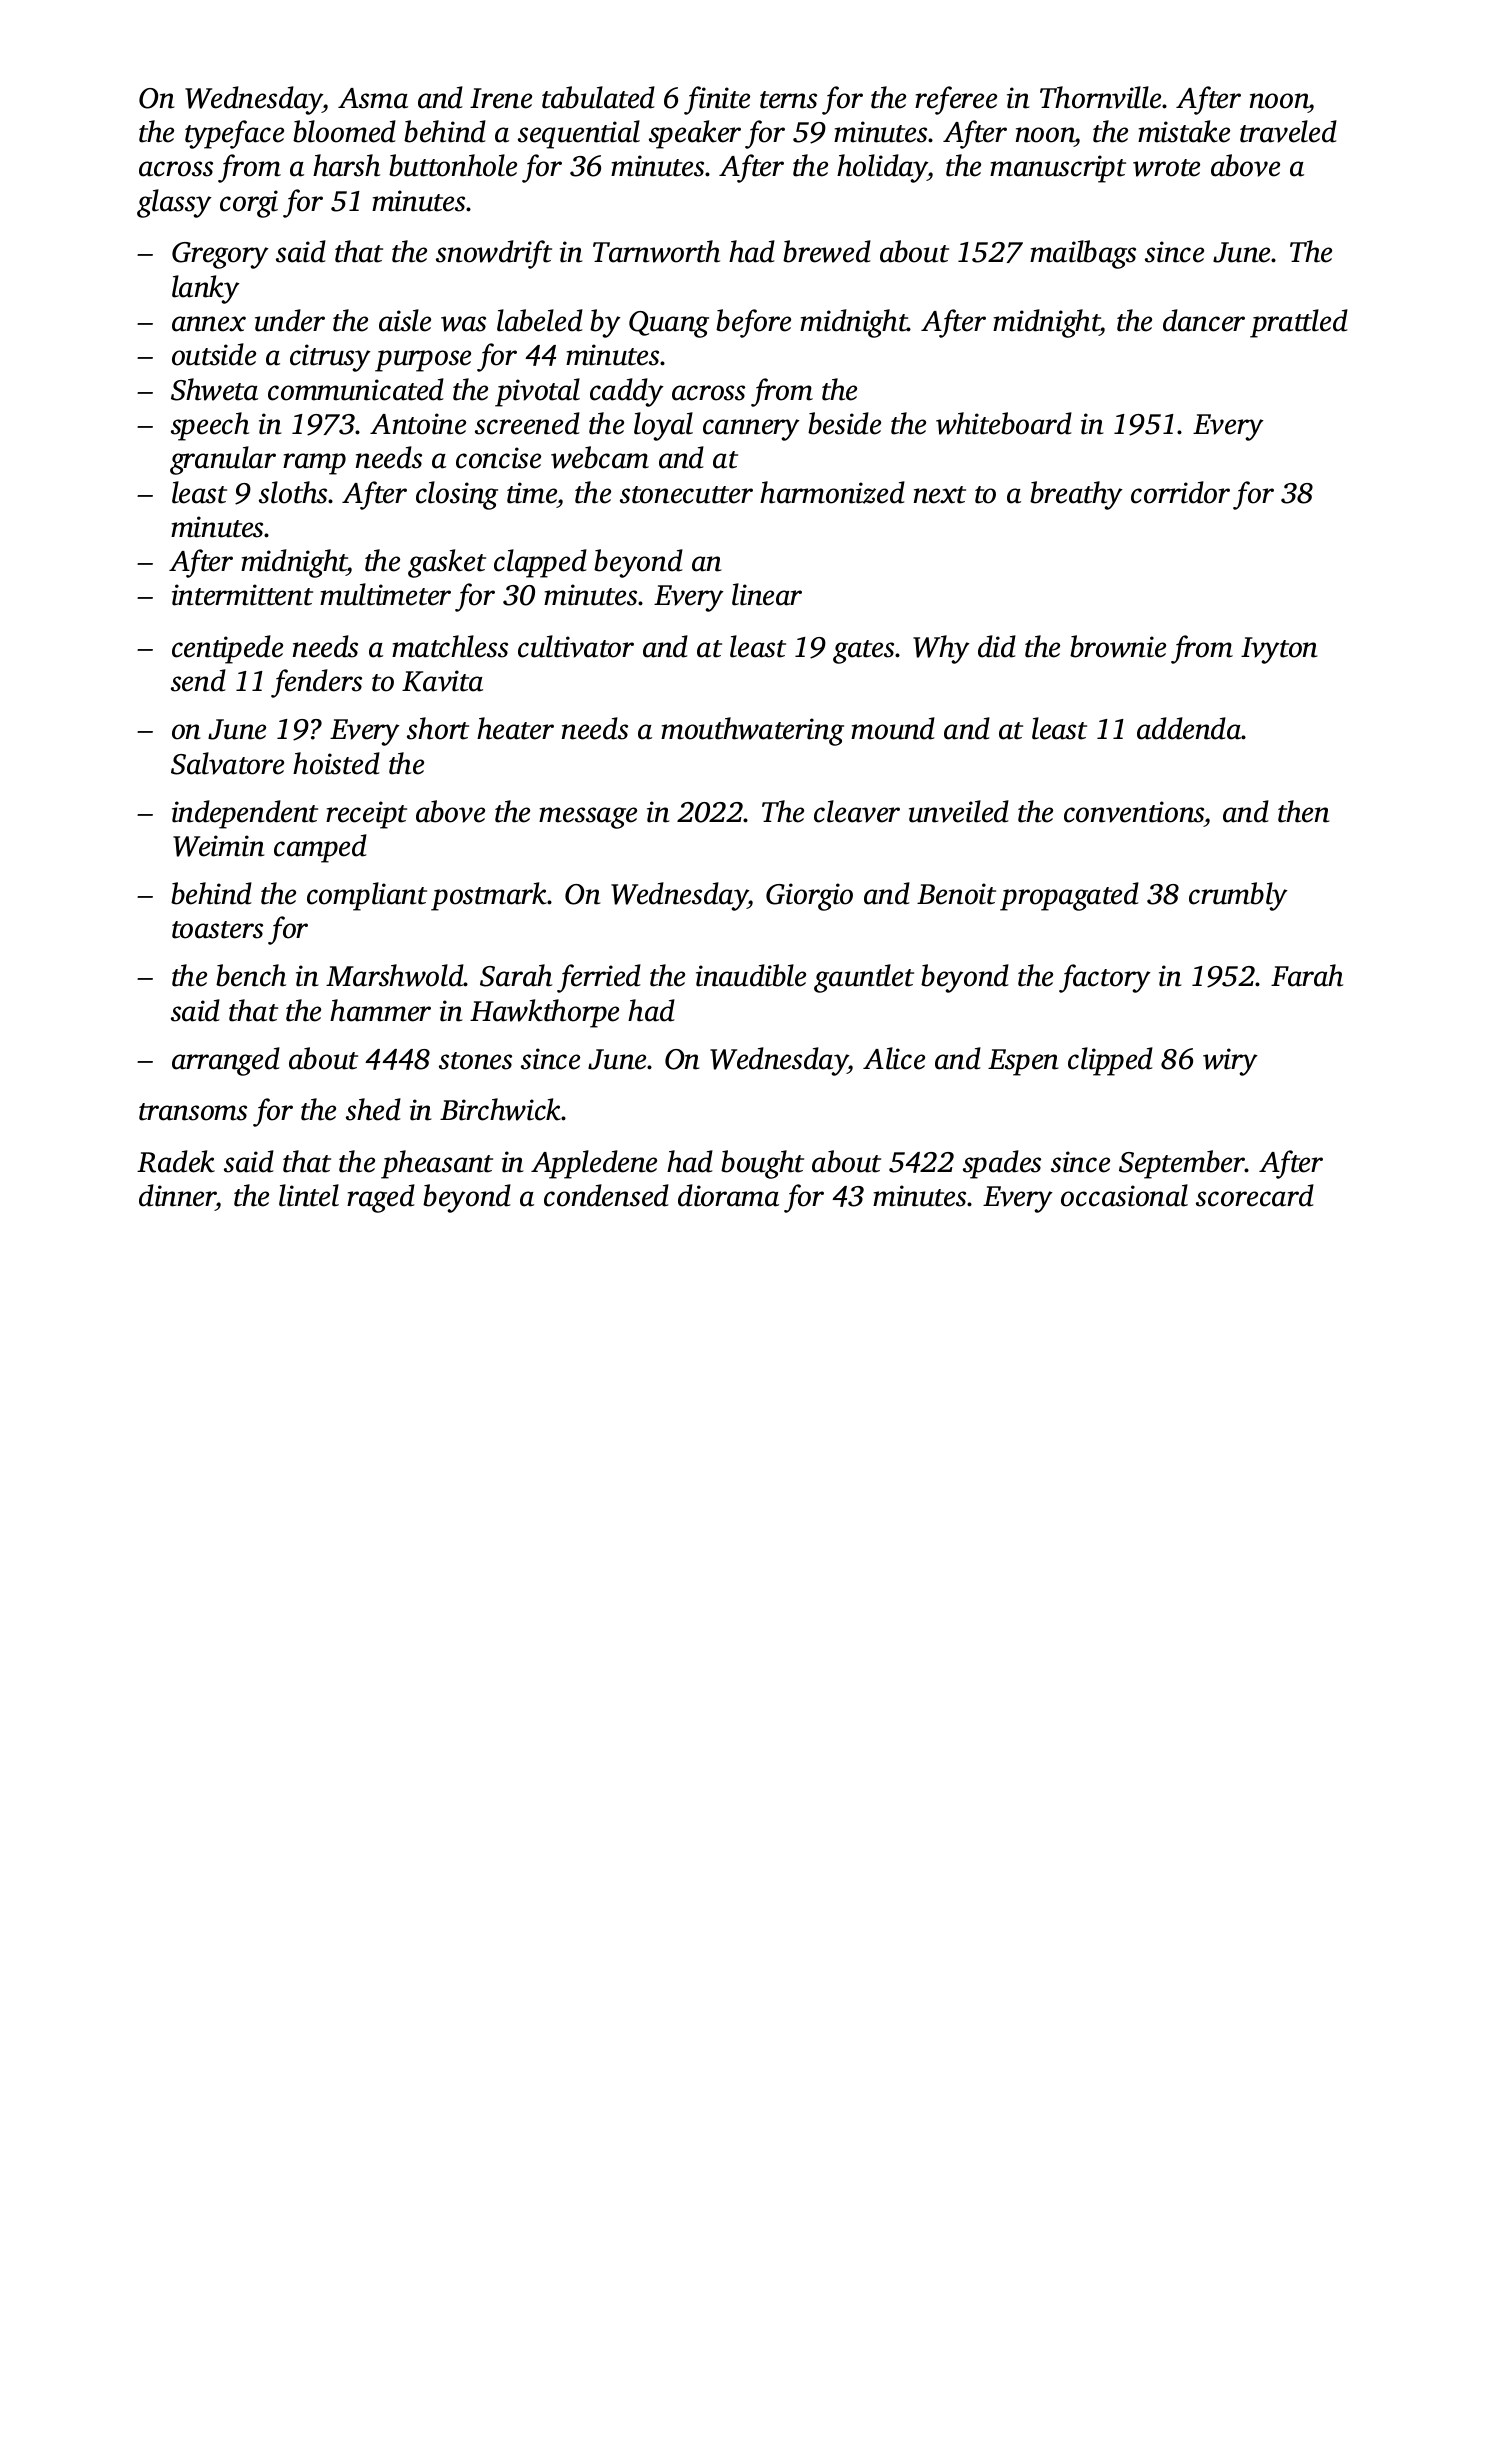 This screenshot has height=2464, width=1496. Describe the element at coordinates (437, 1164) in the screenshot. I see `pheasant` at that location.
